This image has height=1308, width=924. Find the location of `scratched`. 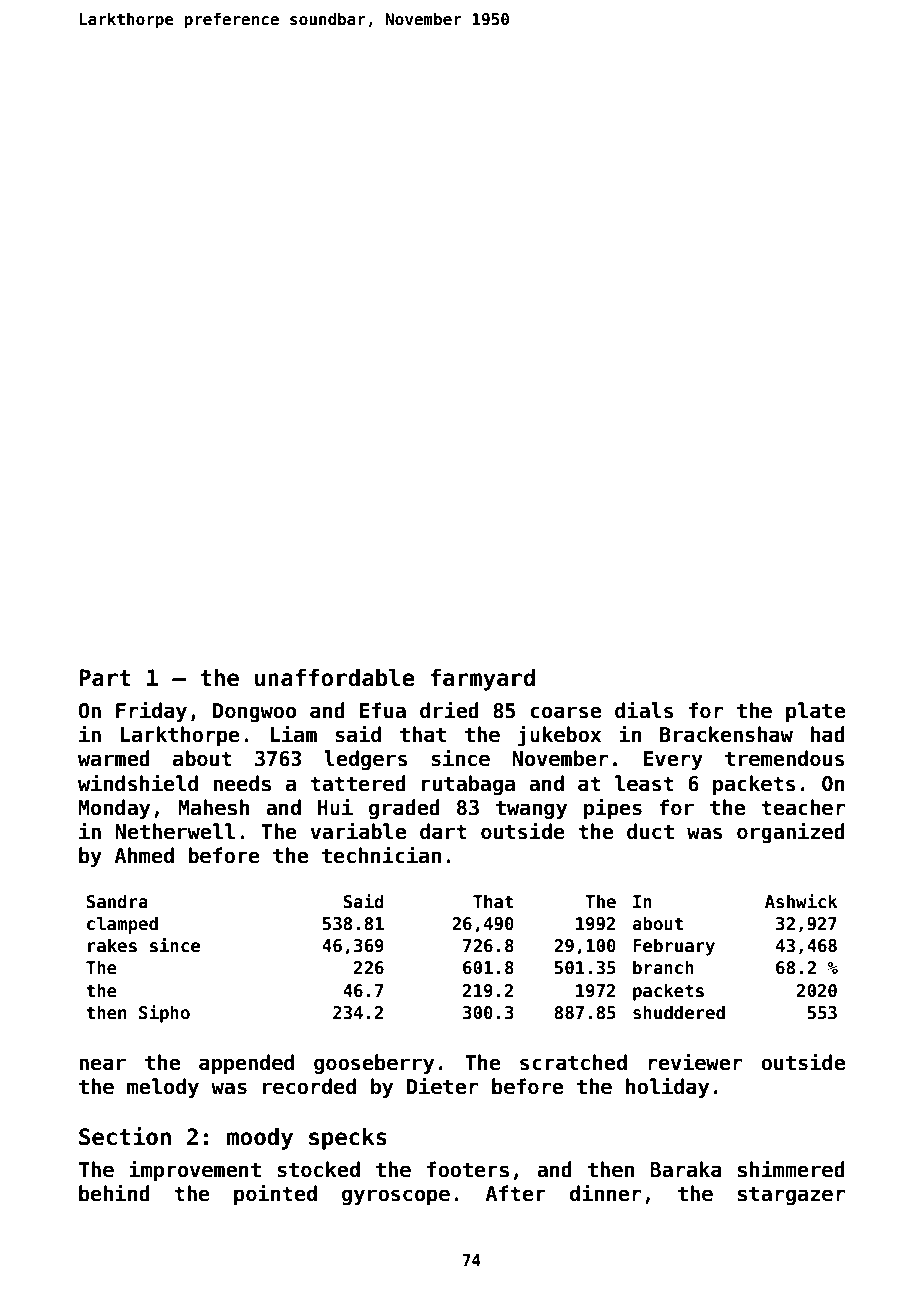

scratched is located at coordinates (573, 1062).
